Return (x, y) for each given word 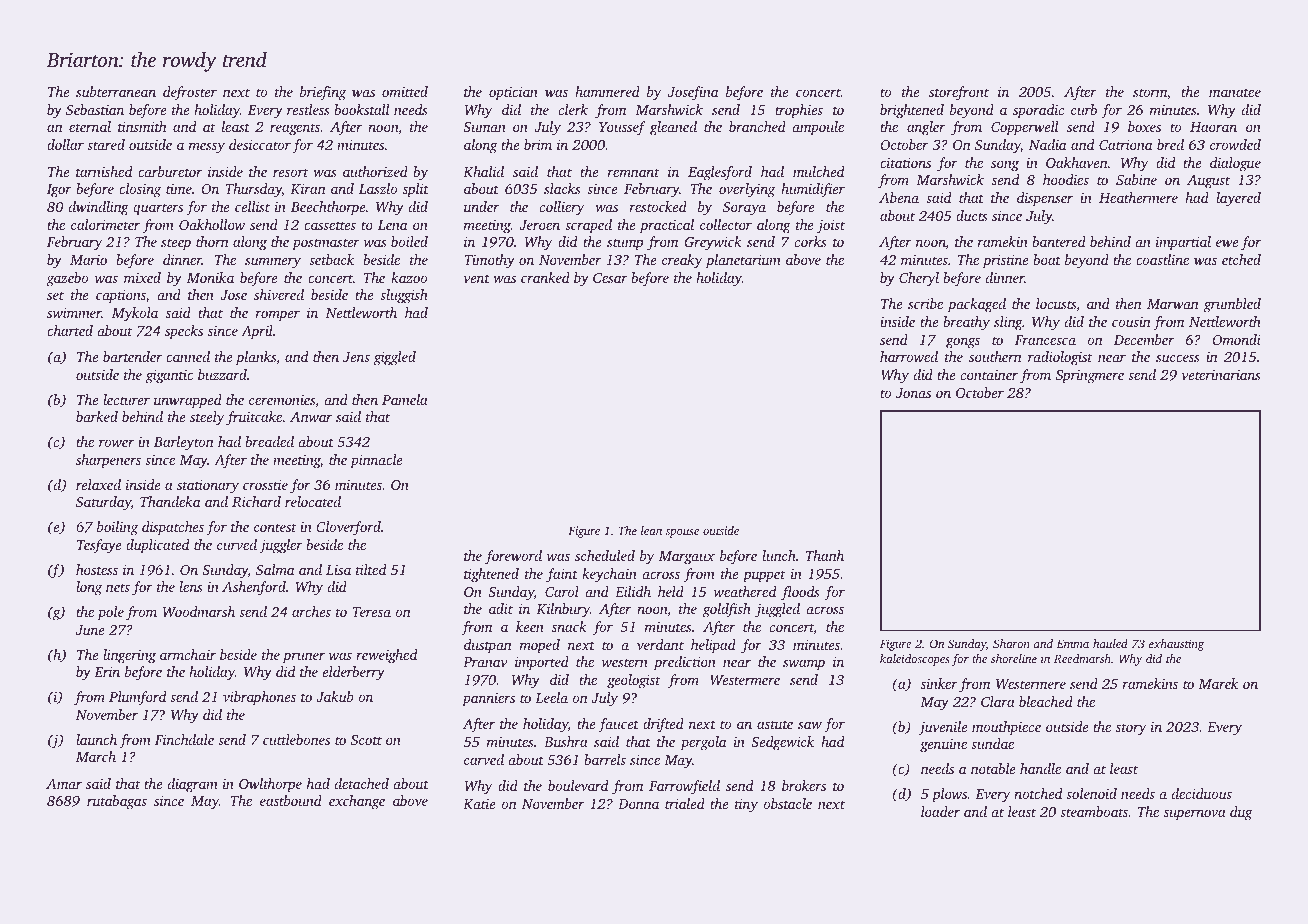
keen (530, 626)
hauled (1110, 643)
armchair (188, 654)
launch (96, 739)
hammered (607, 91)
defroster (190, 93)
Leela (551, 697)
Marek (1218, 683)
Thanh (825, 555)
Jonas (913, 393)
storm (1150, 92)
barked (97, 416)
